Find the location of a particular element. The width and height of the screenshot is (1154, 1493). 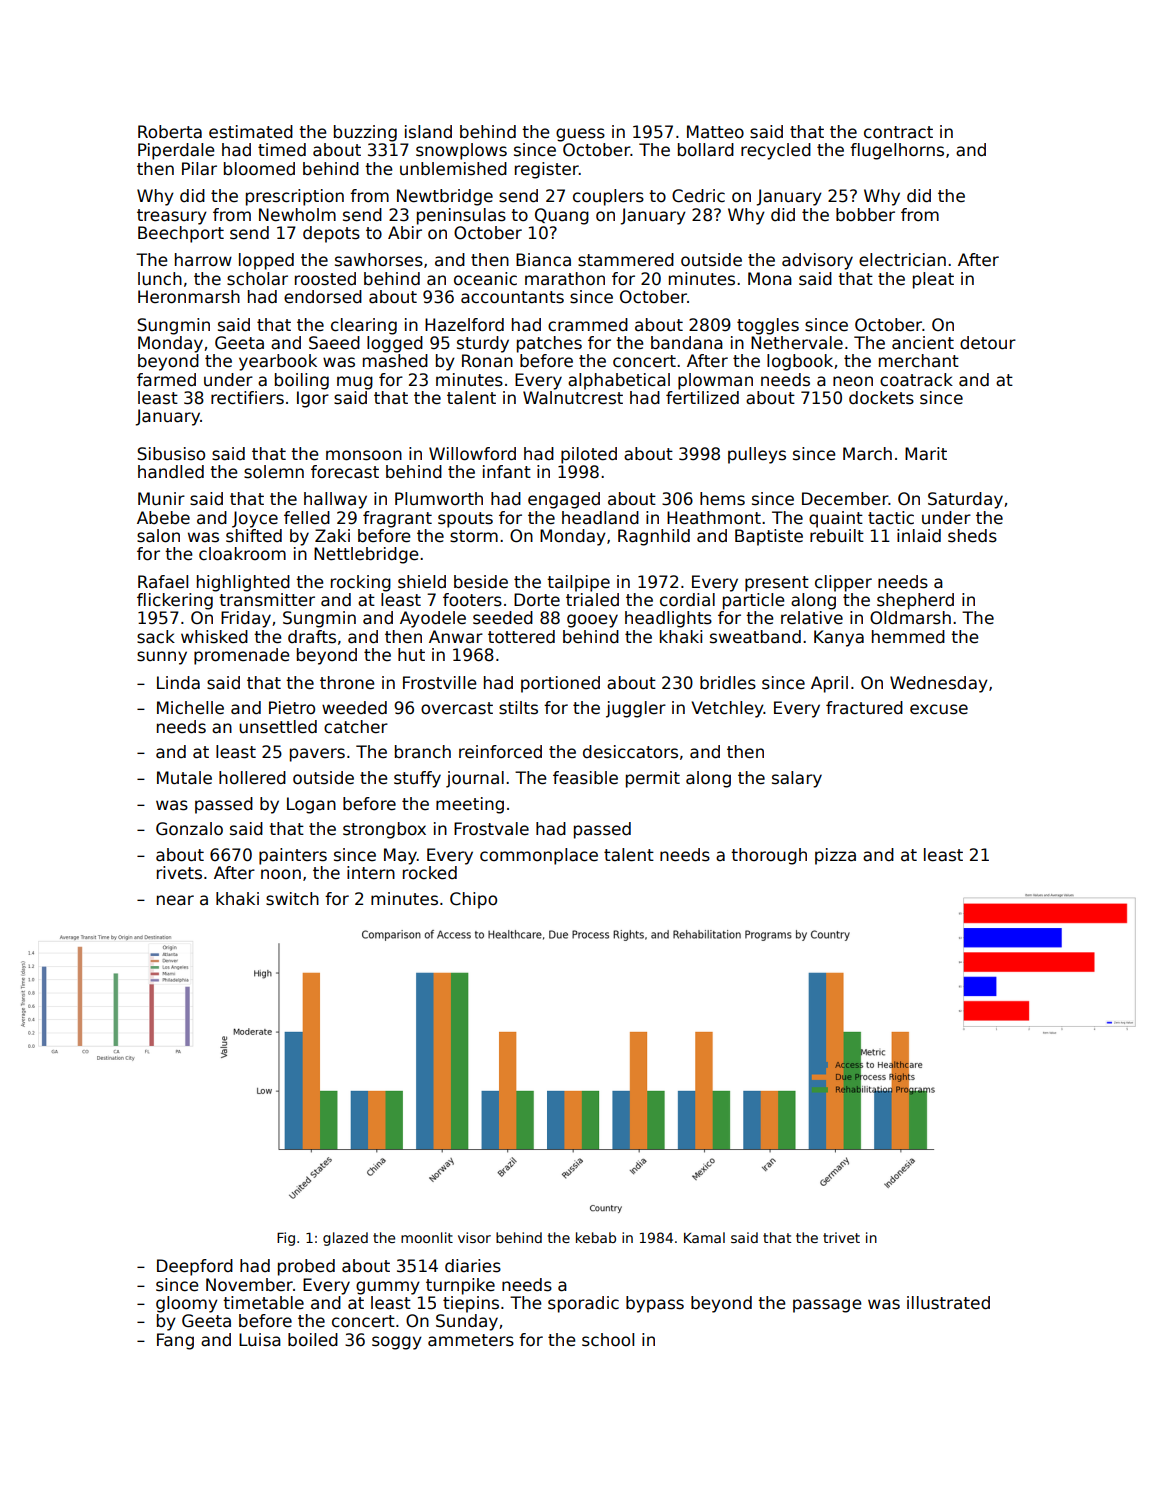

Deepford is located at coordinates (195, 1267).
